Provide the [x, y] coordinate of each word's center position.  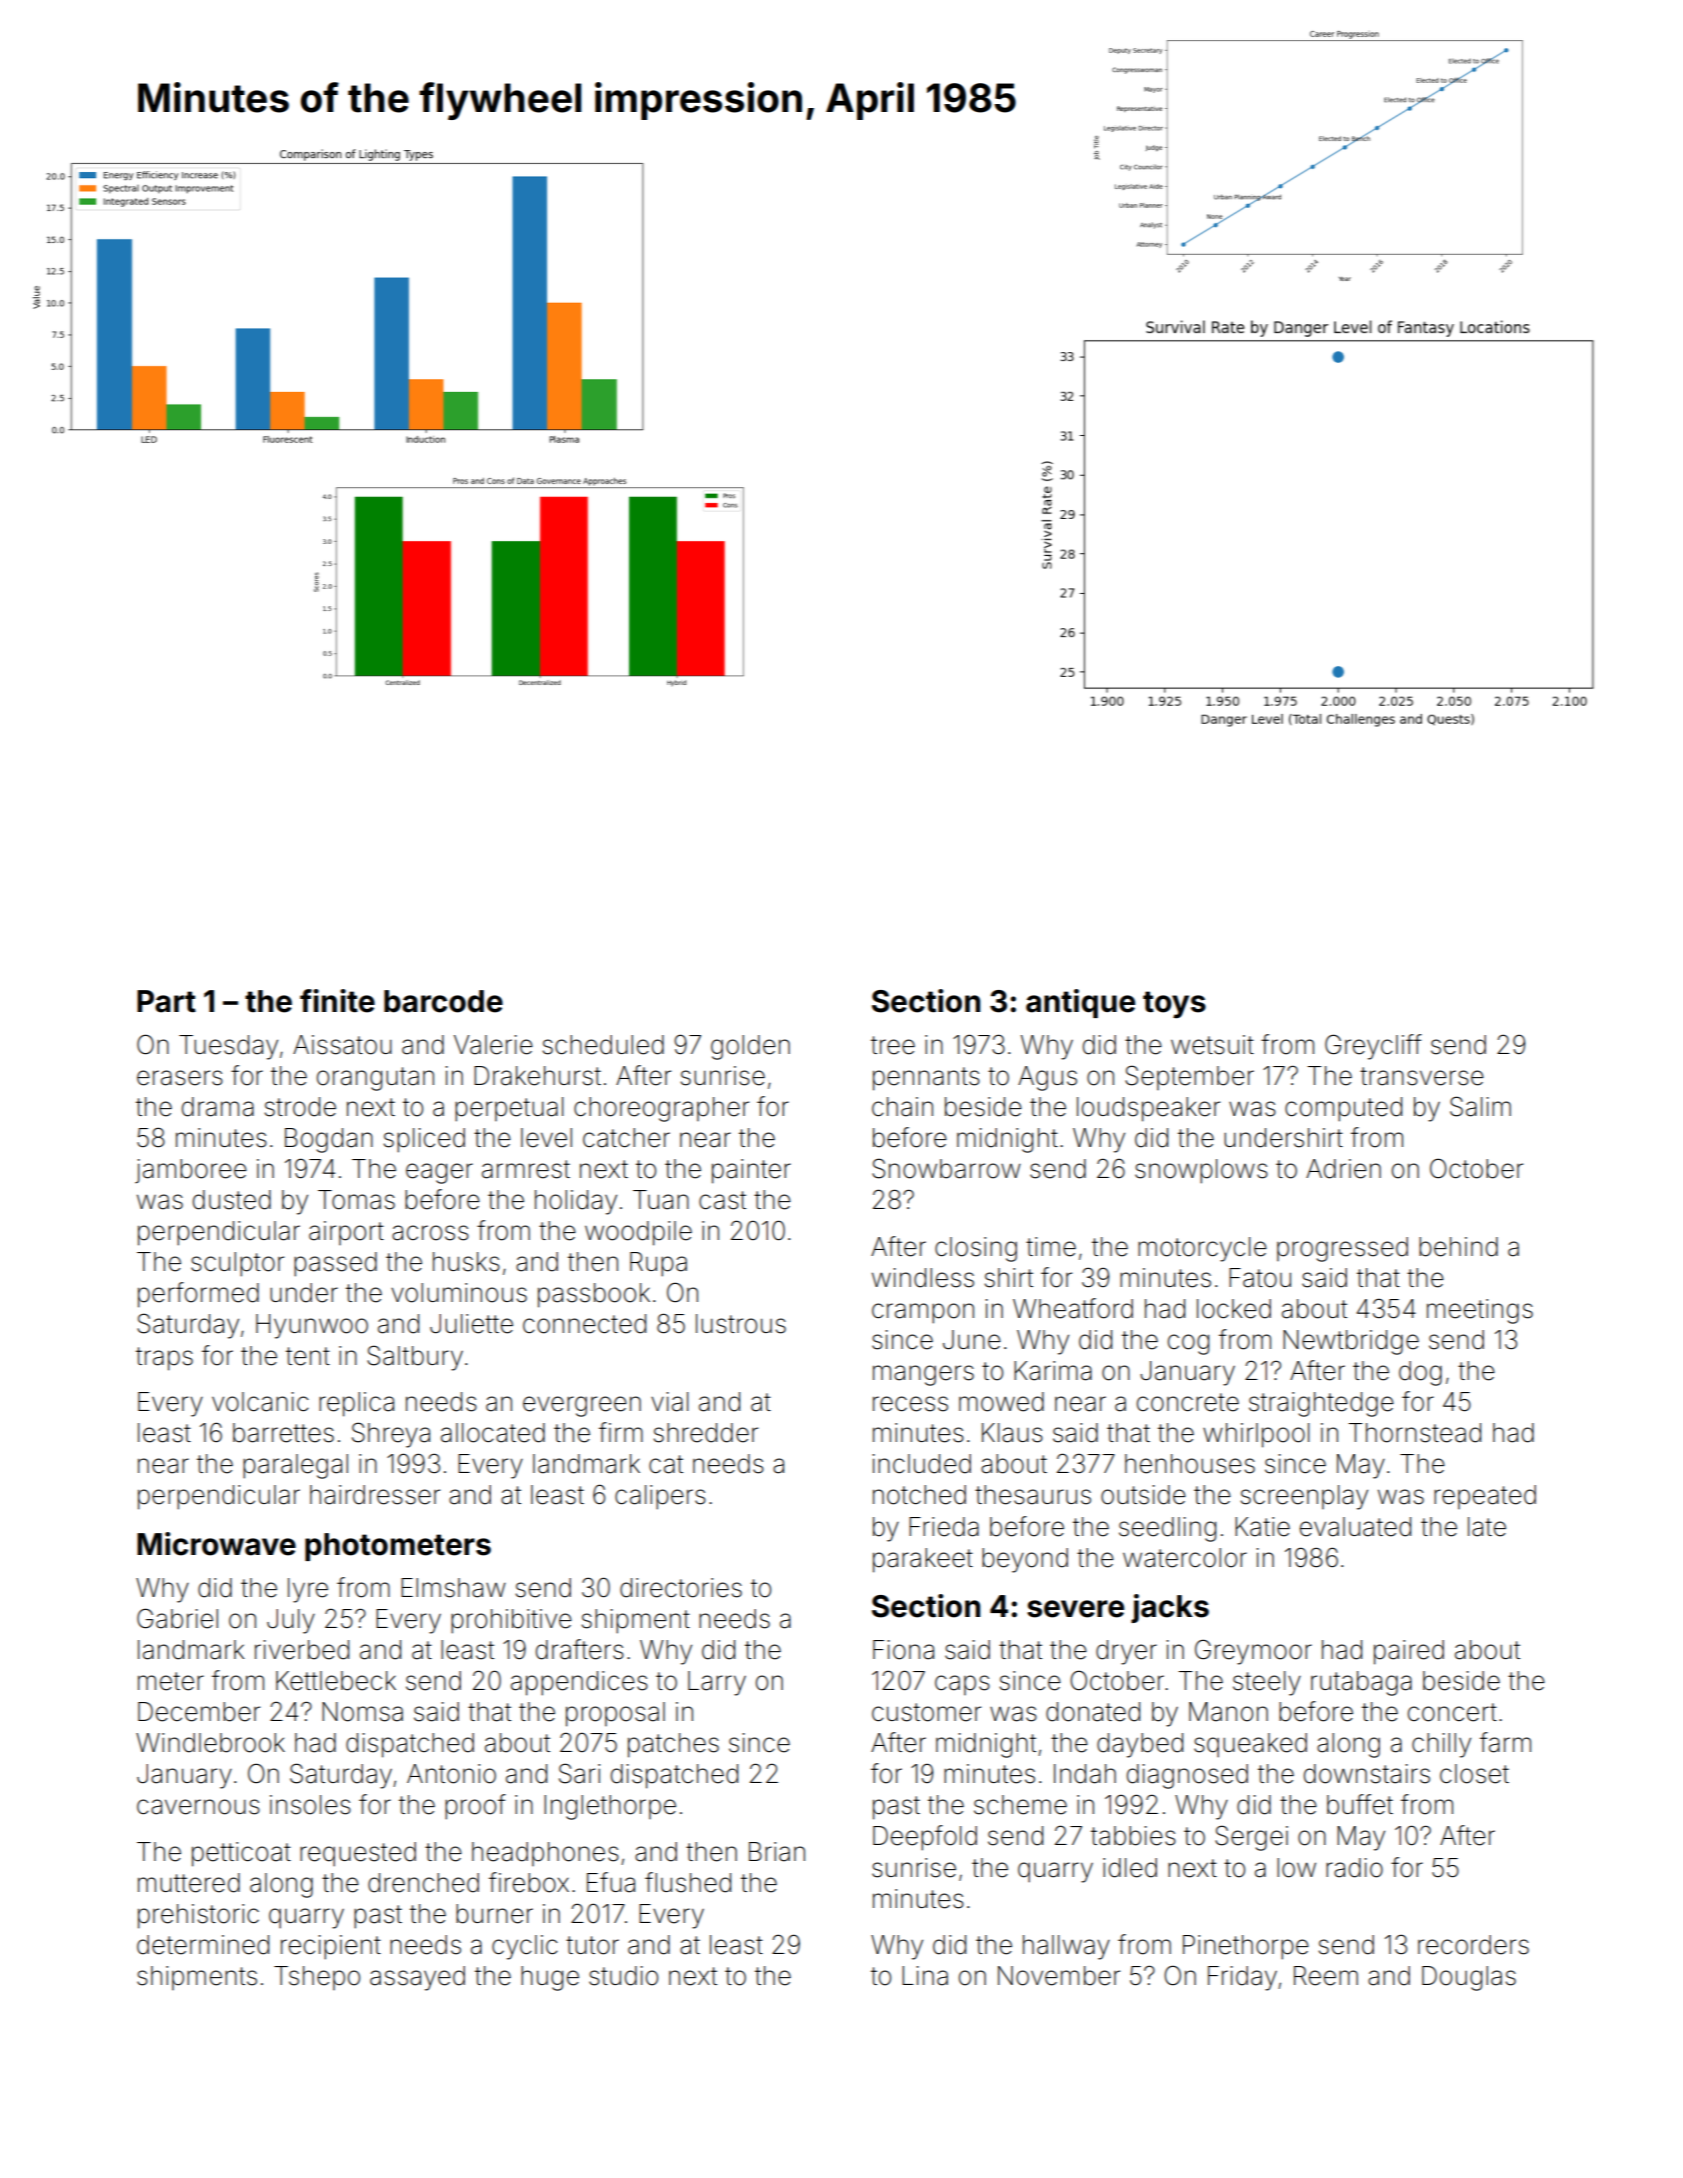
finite [337, 1001]
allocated [493, 1433]
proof [475, 1807]
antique [1080, 1003]
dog [1420, 1373]
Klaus [1012, 1433]
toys [1174, 1005]
